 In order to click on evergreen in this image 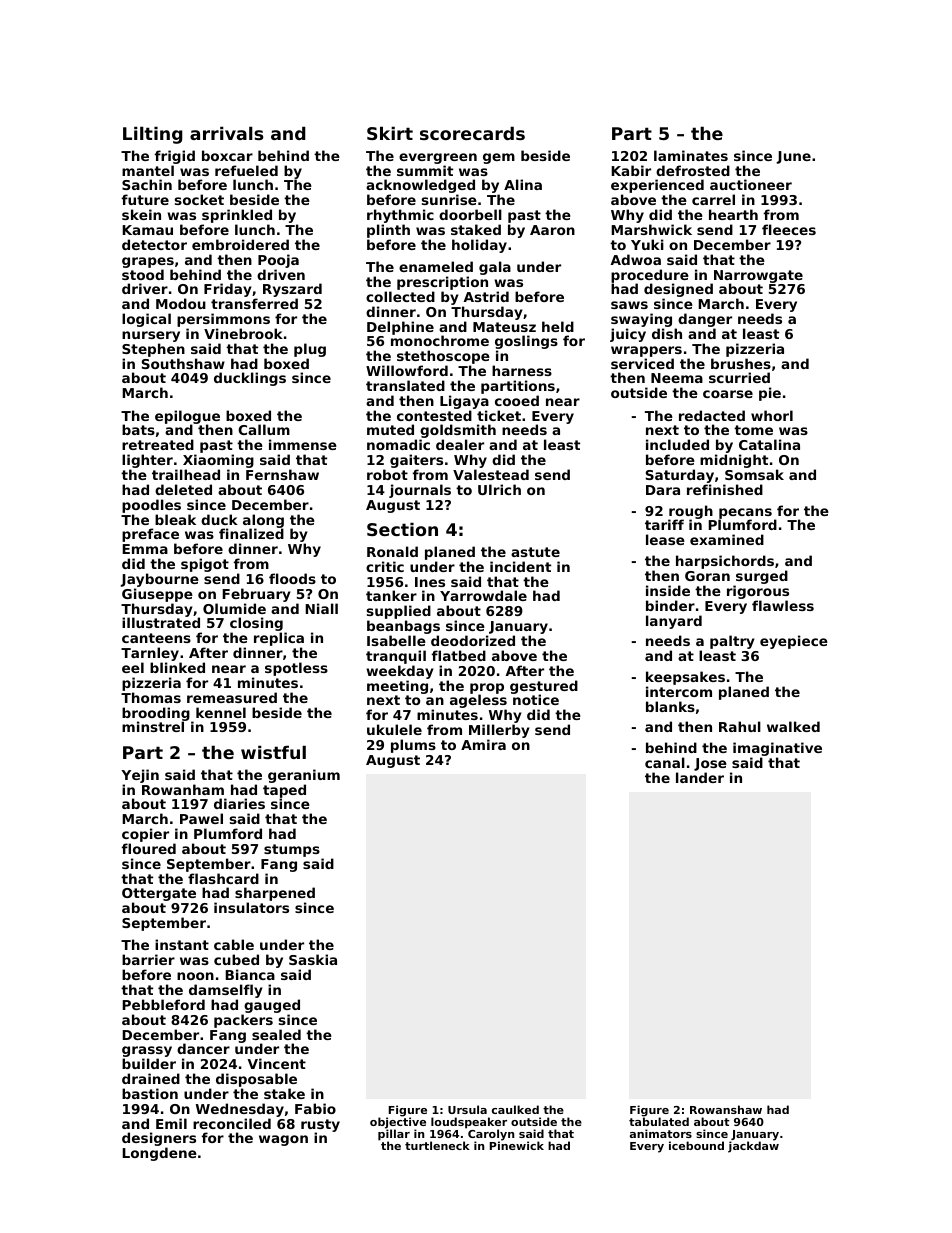, I will do `click(438, 158)`.
